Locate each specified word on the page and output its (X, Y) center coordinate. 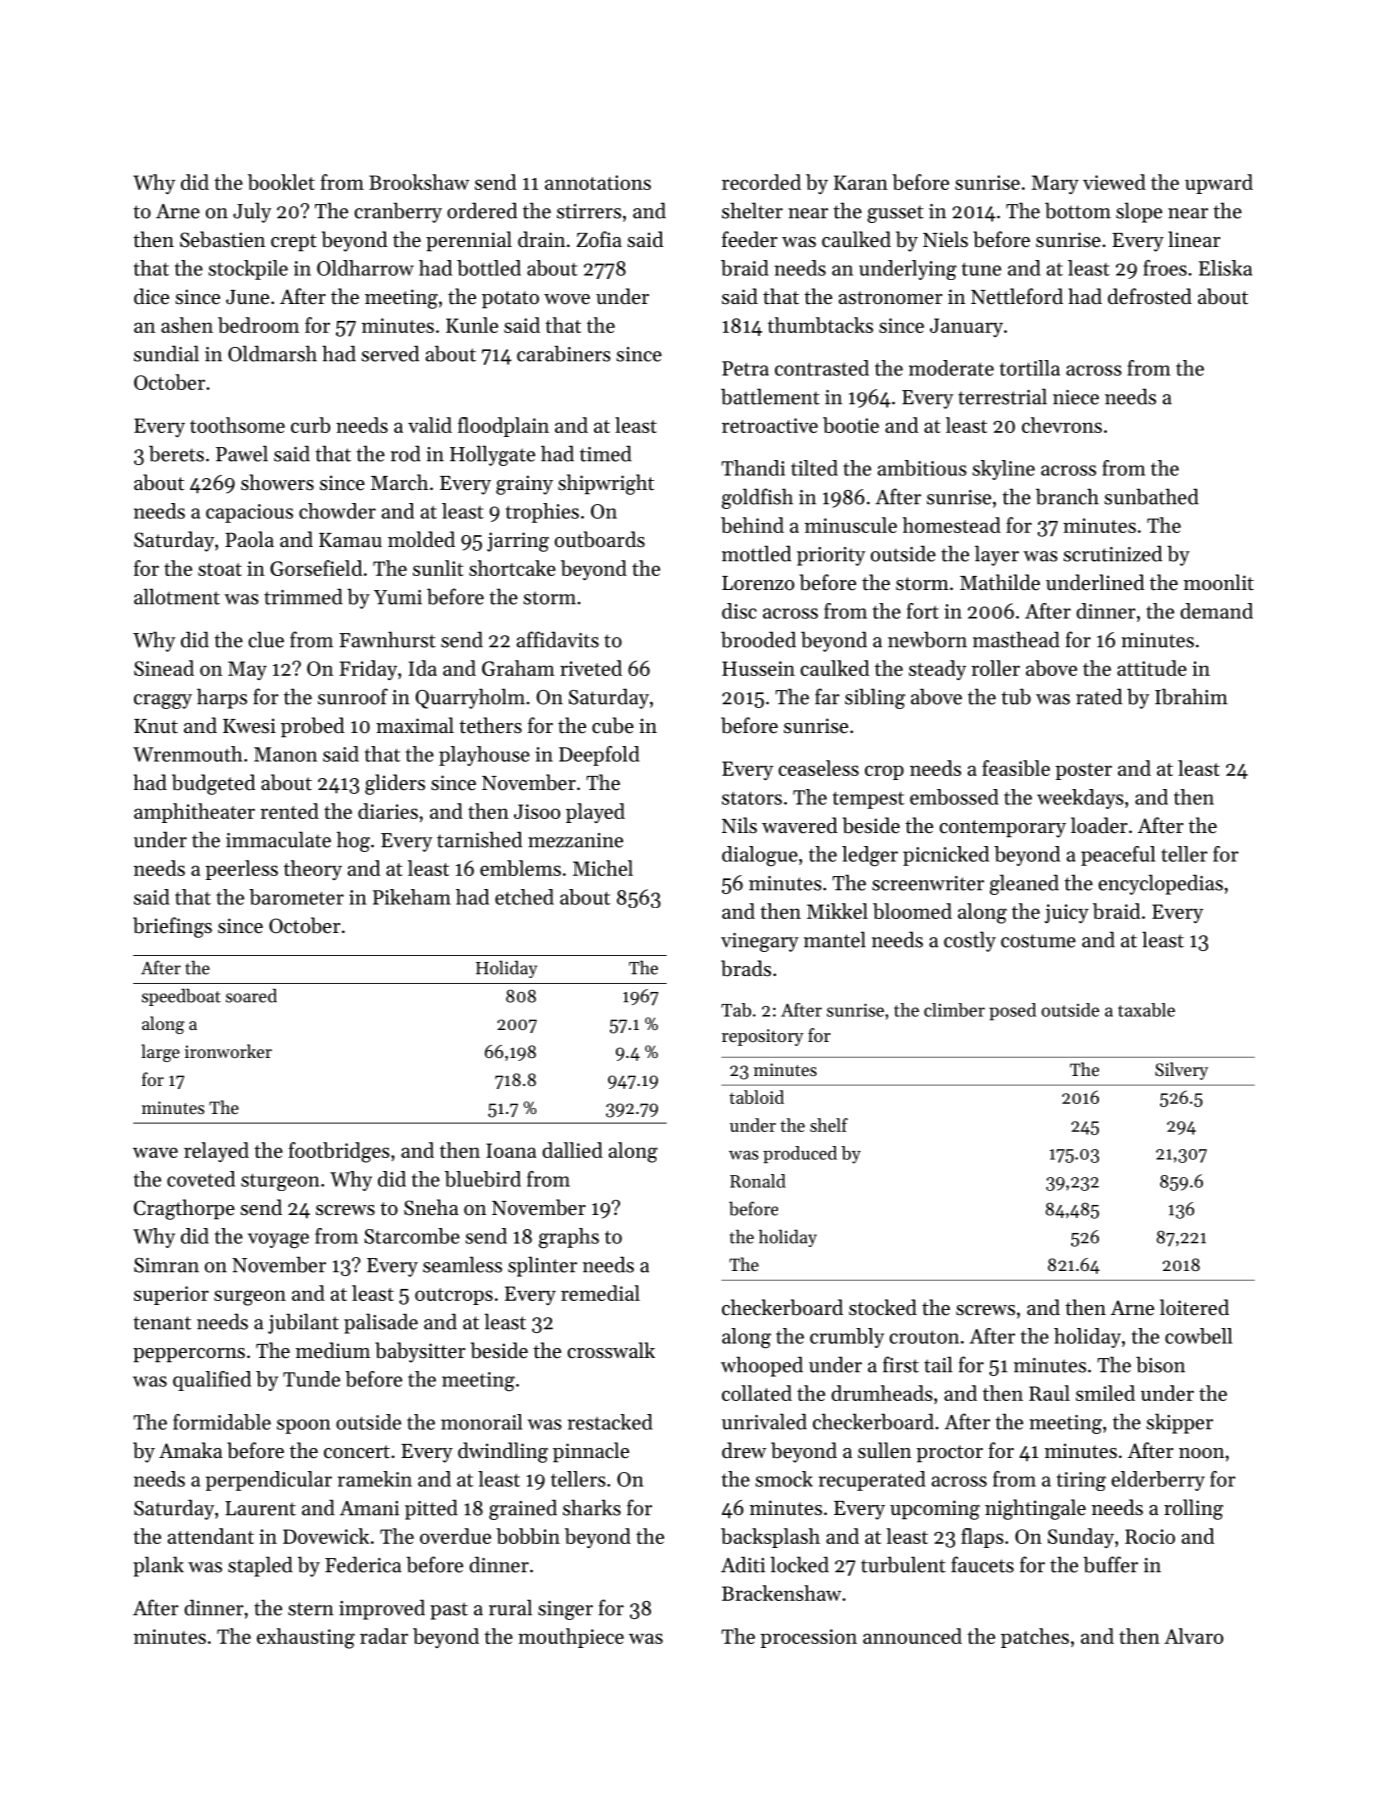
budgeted (213, 784)
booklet (281, 182)
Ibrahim (1191, 696)
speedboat (181, 997)
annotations (598, 182)
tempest (868, 800)
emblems (520, 868)
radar (384, 1636)
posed (1012, 1012)
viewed (1114, 182)
